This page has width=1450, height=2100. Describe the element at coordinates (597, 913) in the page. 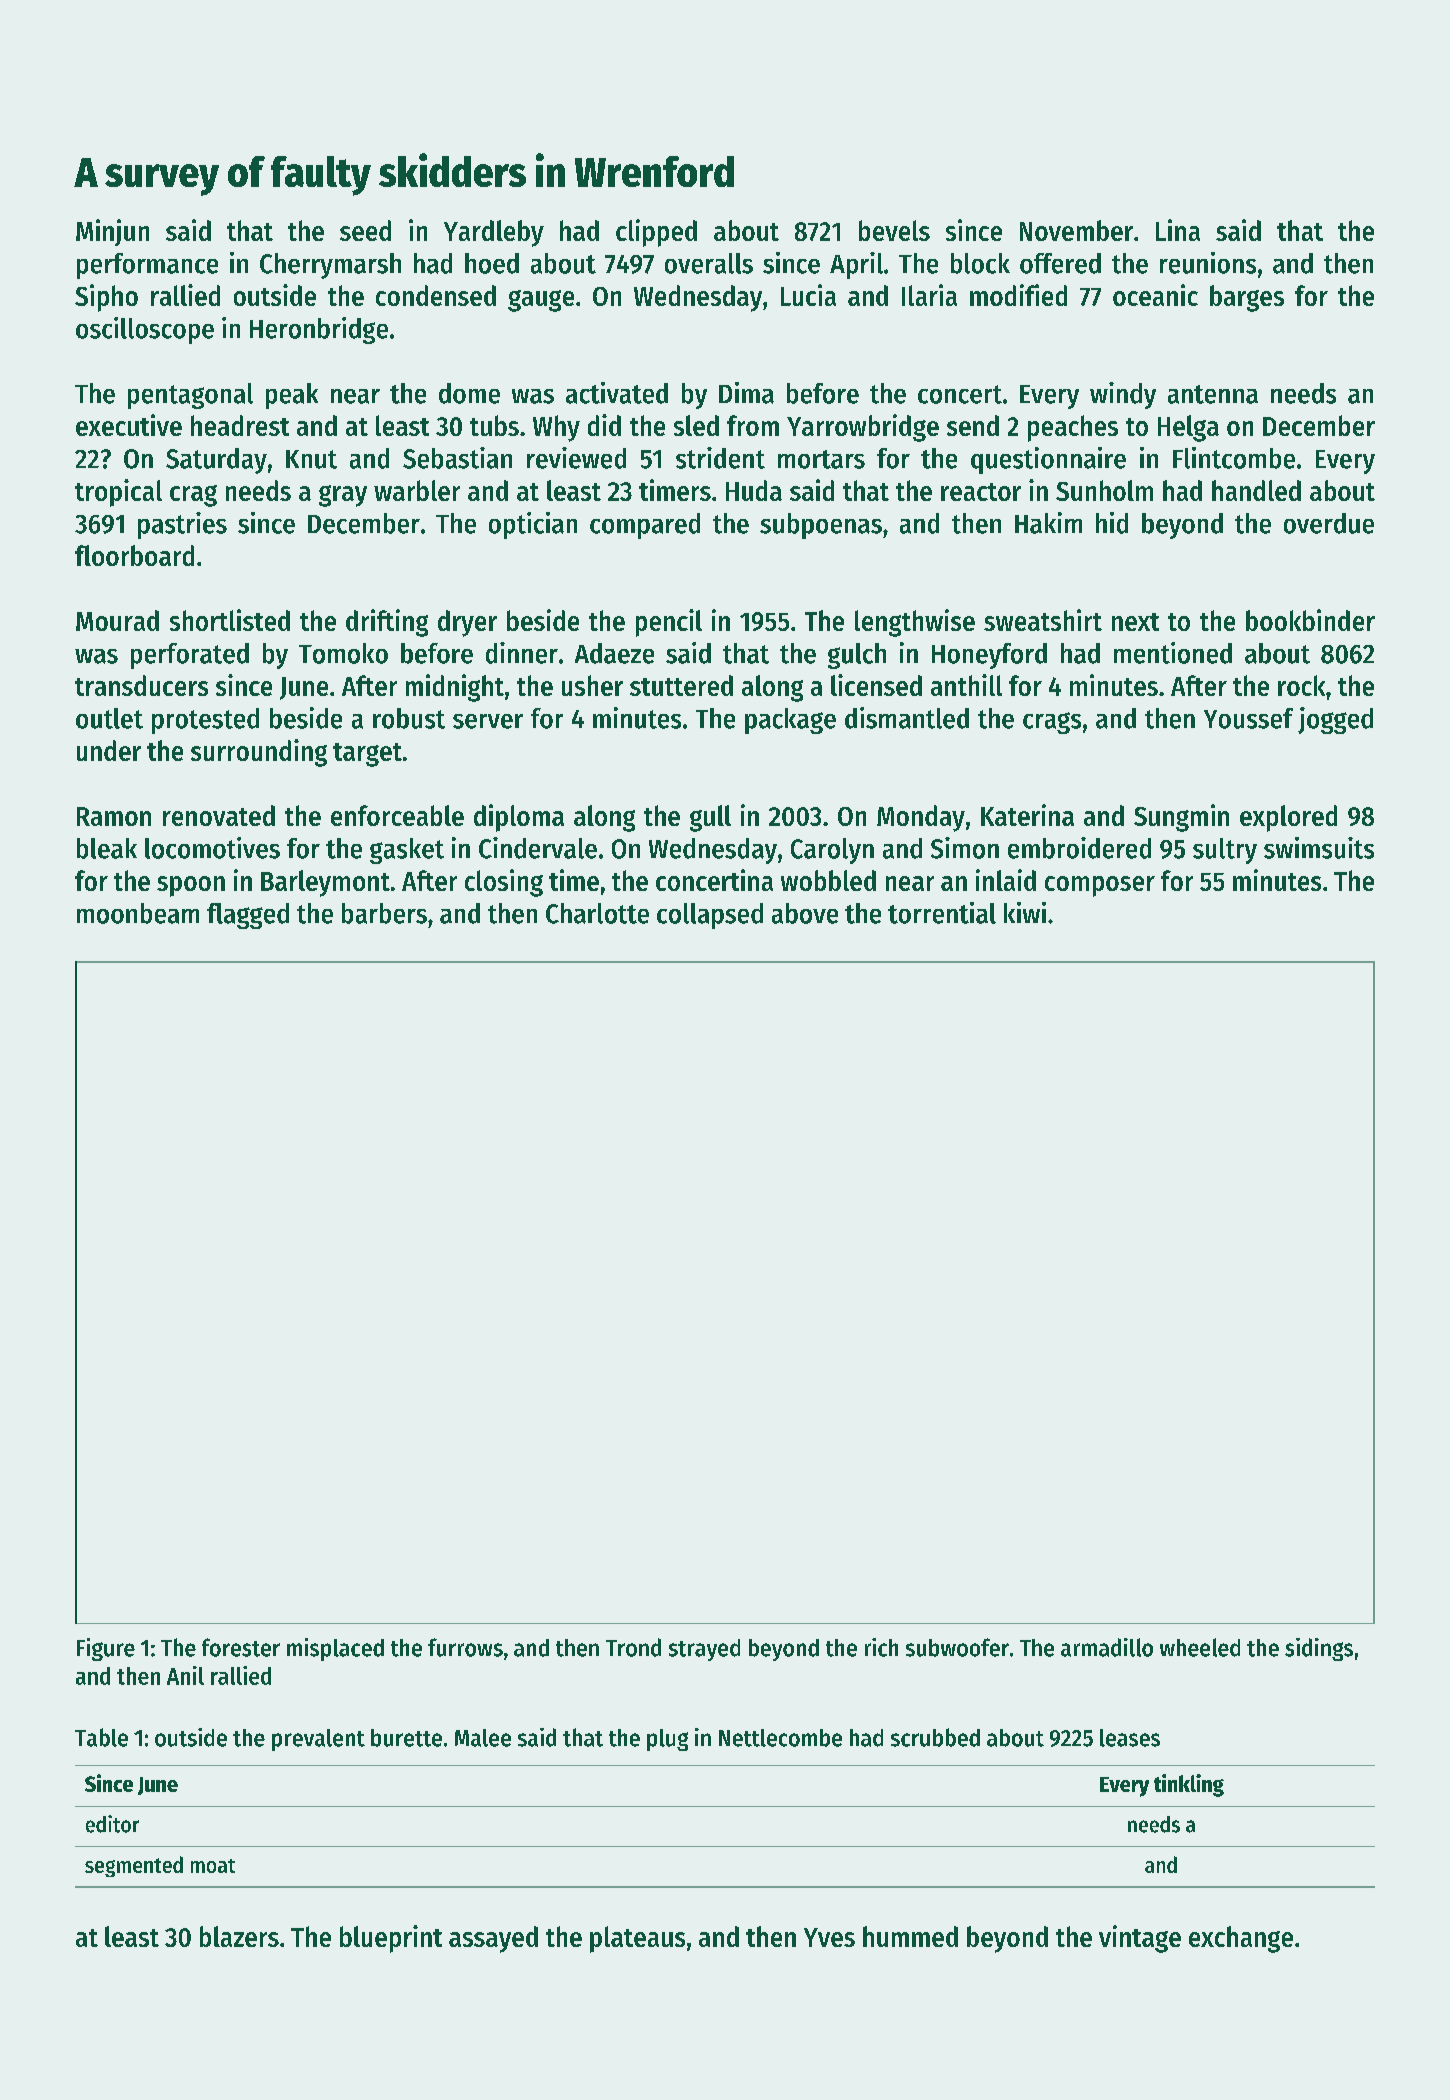

I see `Charlotte` at that location.
